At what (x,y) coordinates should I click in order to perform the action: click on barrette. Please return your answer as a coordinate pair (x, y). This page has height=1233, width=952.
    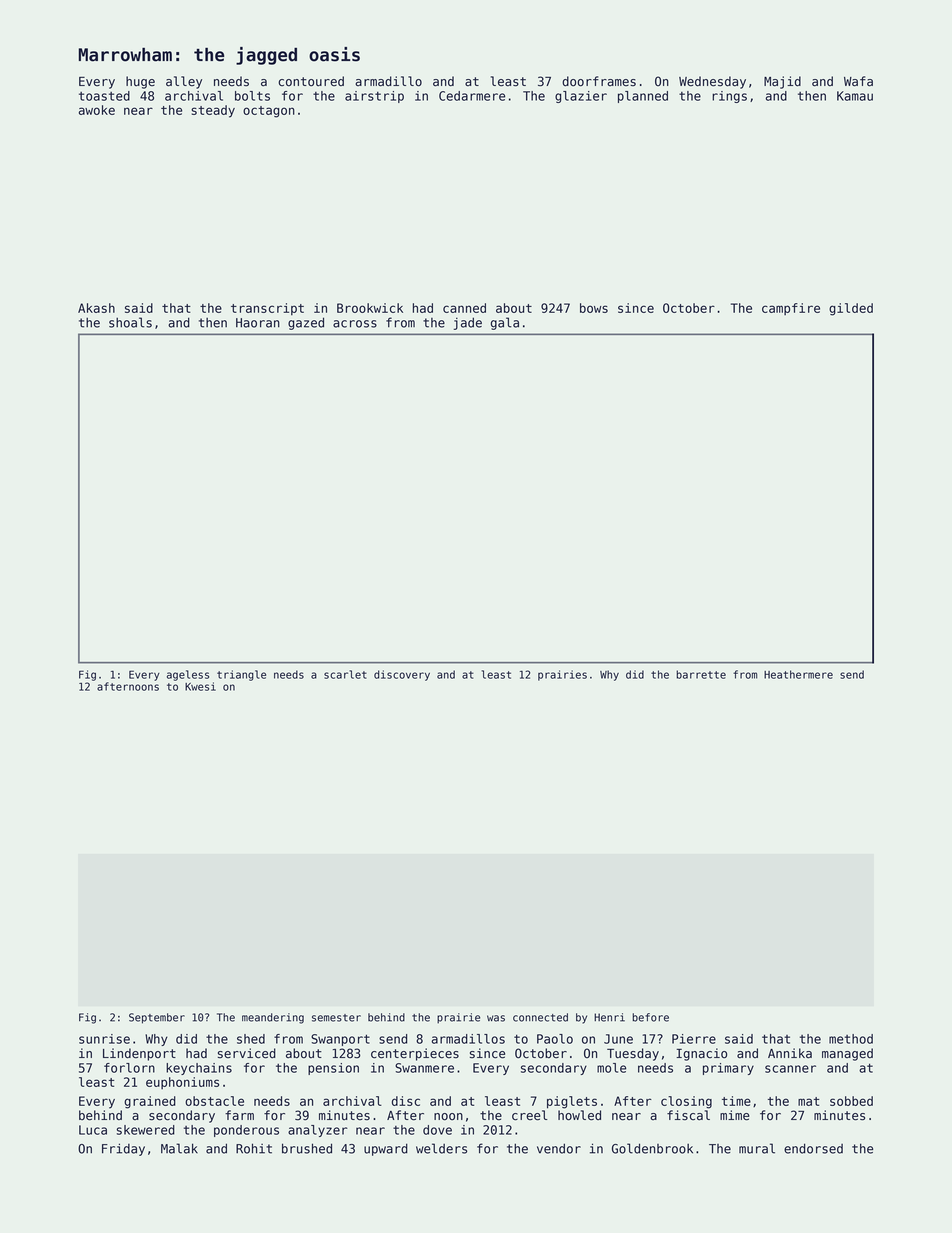
    Looking at the image, I should click on (701, 674).
